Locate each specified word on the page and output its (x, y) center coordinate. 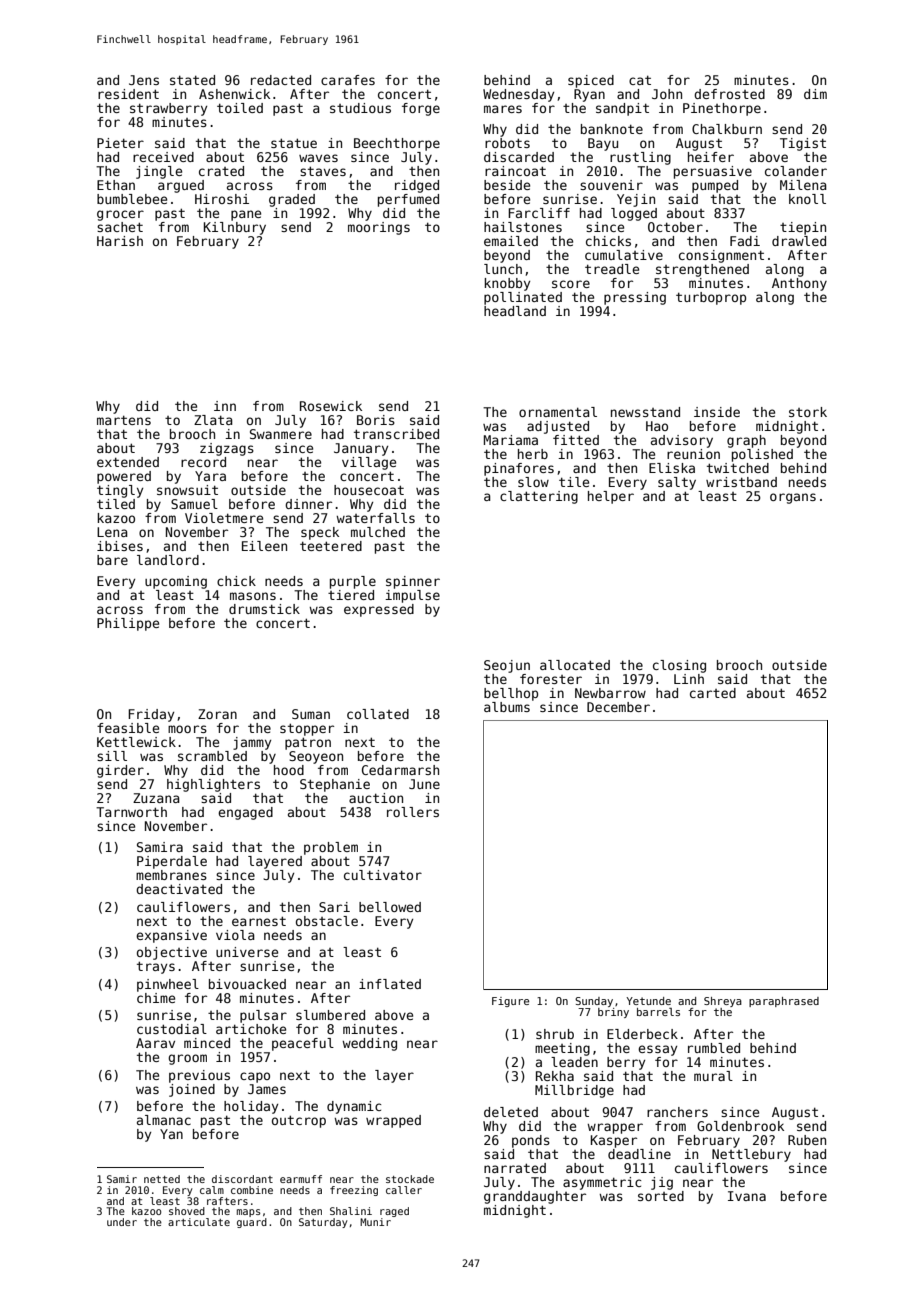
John (667, 94)
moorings (379, 228)
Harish (120, 241)
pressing (635, 298)
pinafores (519, 469)
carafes (348, 80)
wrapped (393, 1121)
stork (808, 412)
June (424, 784)
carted (713, 693)
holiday (251, 1107)
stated (192, 80)
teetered (331, 546)
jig (662, 1183)
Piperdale (172, 862)
